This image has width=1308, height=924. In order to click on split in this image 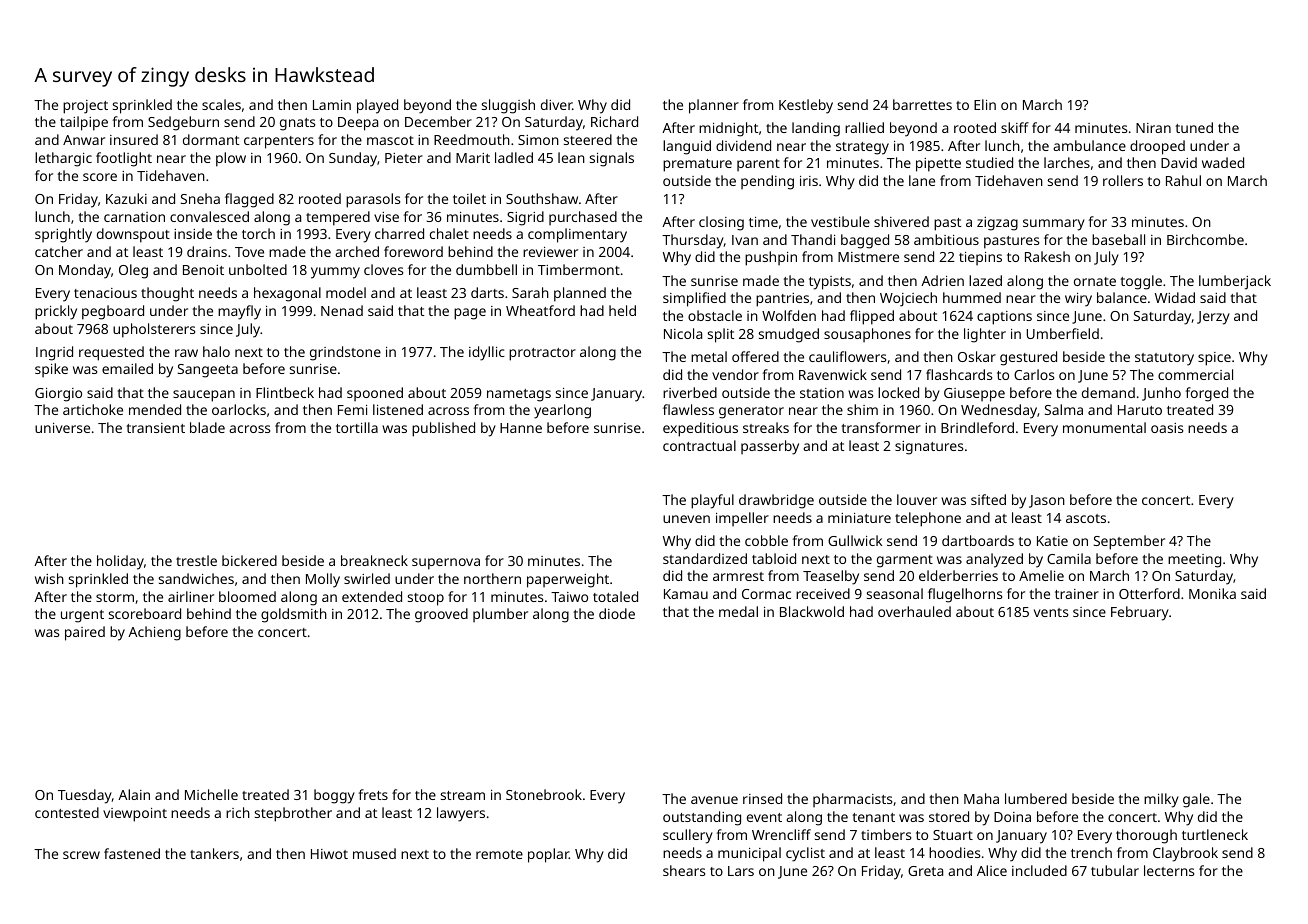, I will do `click(721, 335)`.
